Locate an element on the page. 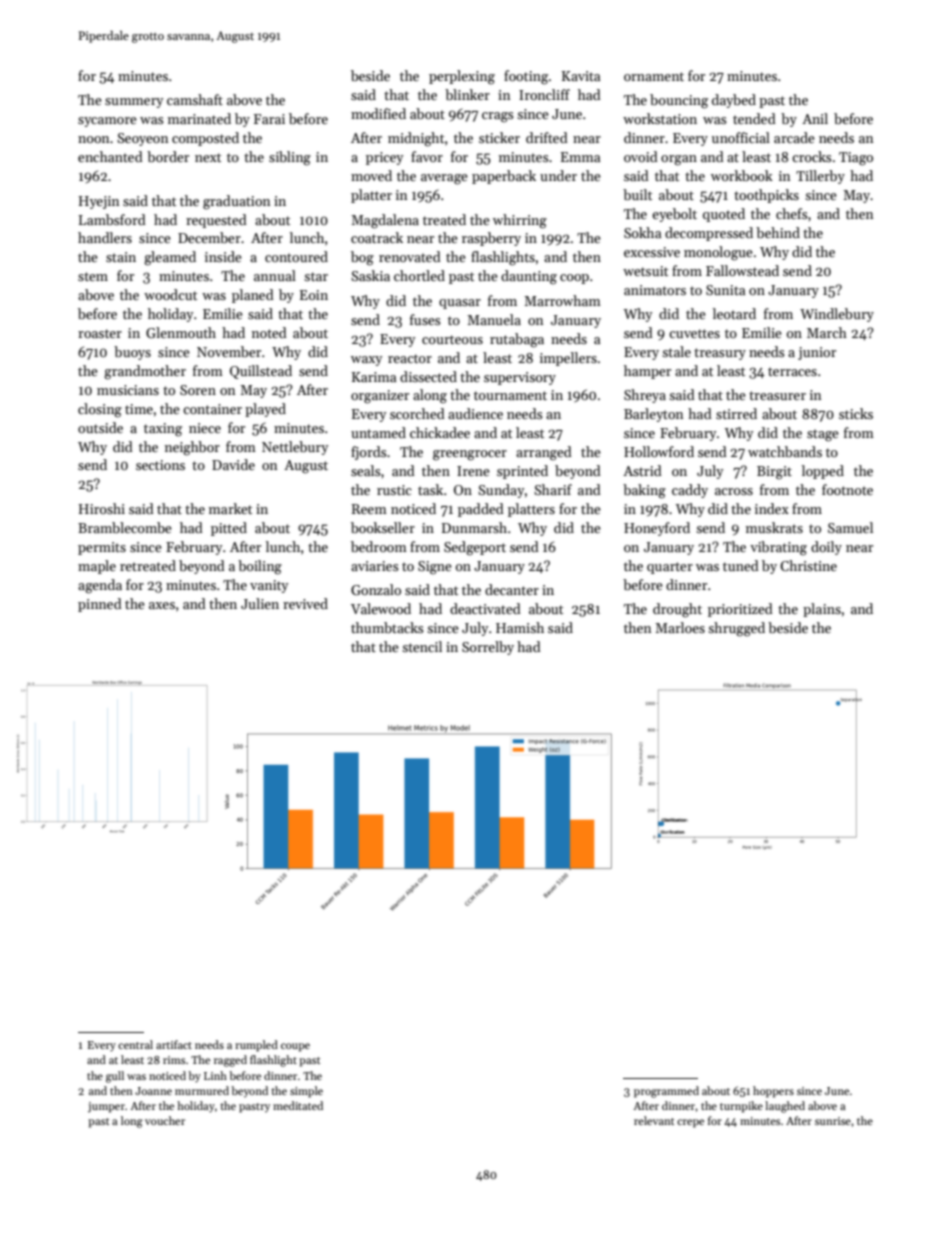 The height and width of the document is (1233, 952). Anil is located at coordinates (815, 118).
